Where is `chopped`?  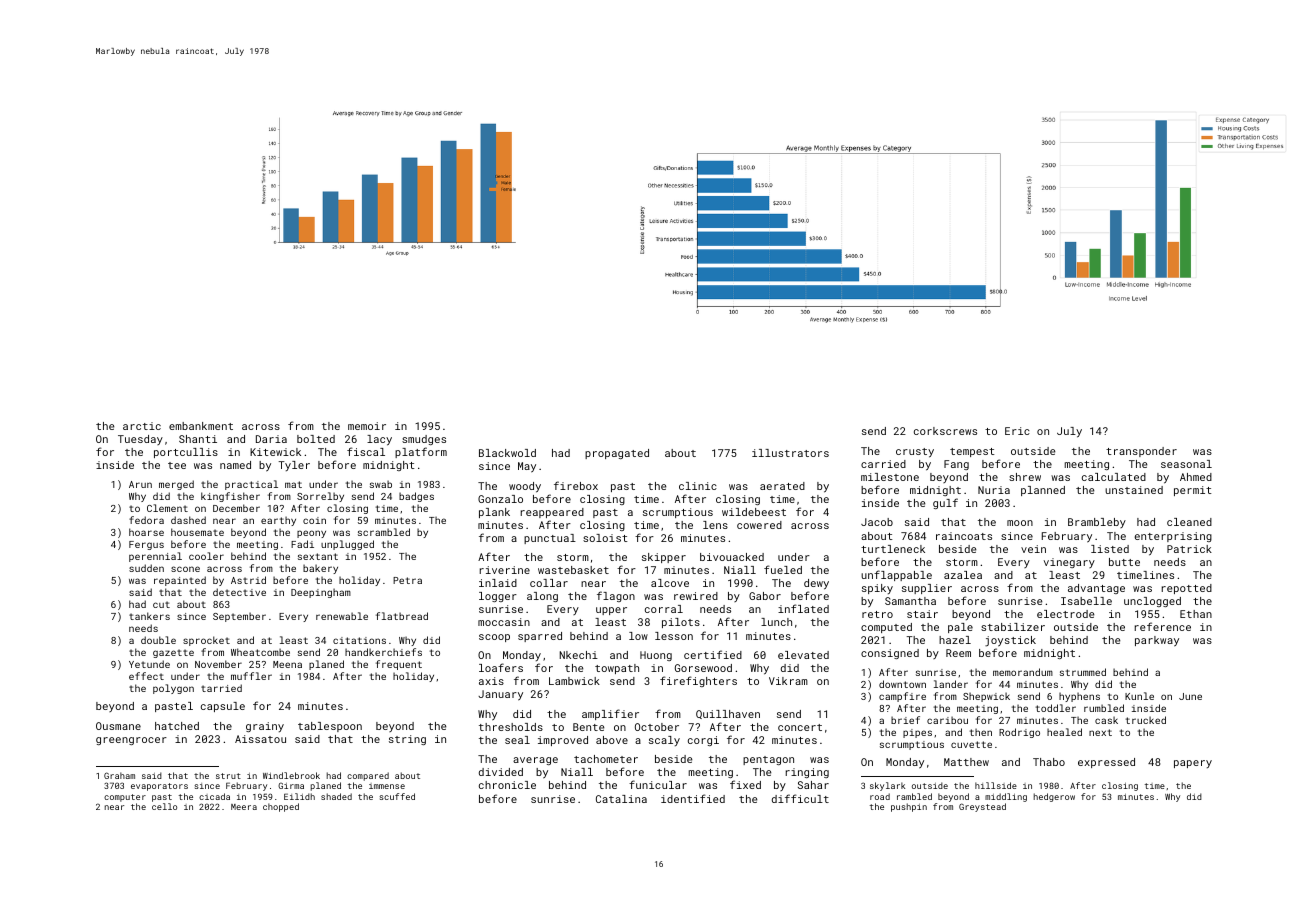 chopped is located at coordinates (281, 807).
